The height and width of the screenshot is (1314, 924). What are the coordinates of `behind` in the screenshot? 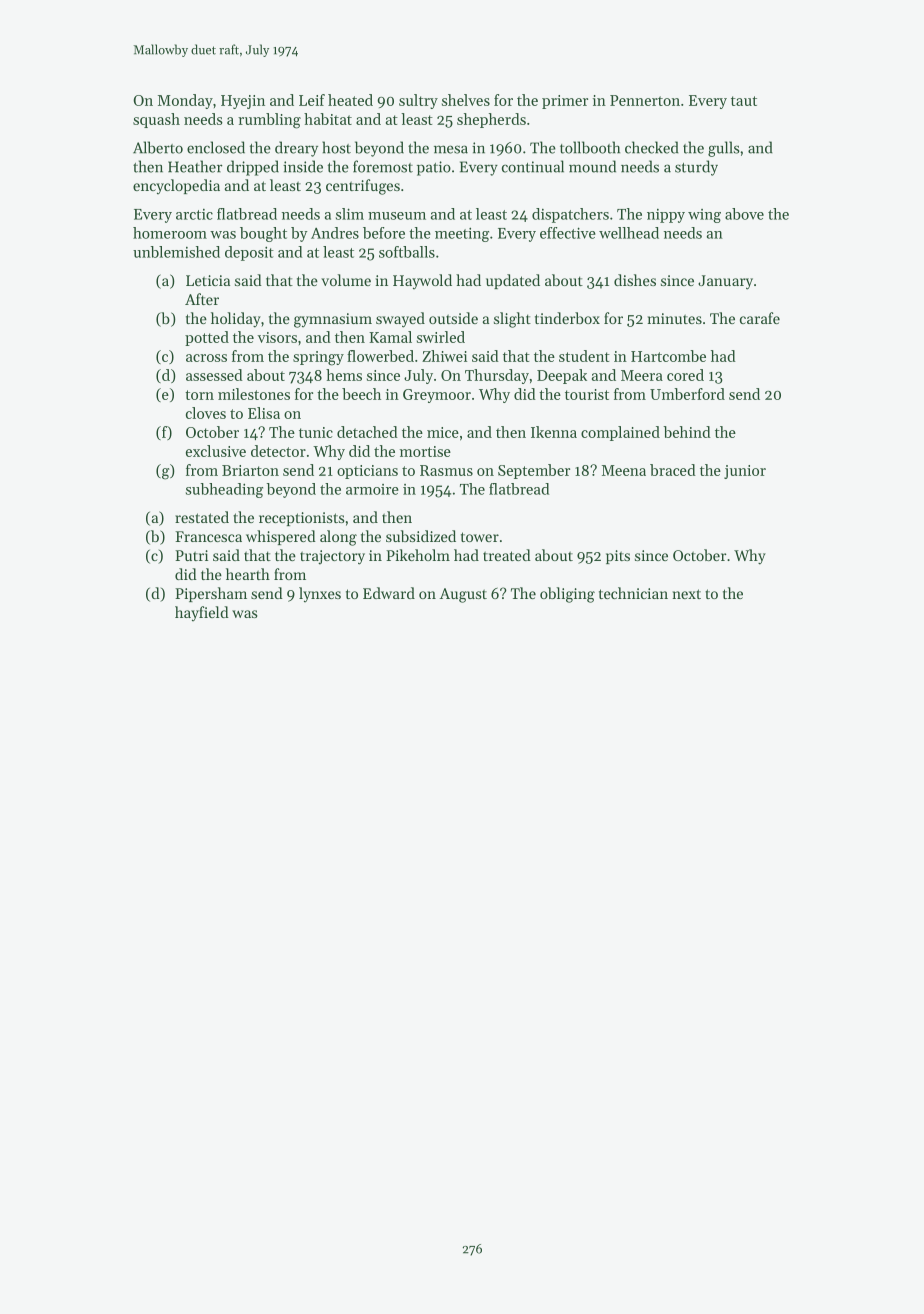 It's located at (687, 432).
